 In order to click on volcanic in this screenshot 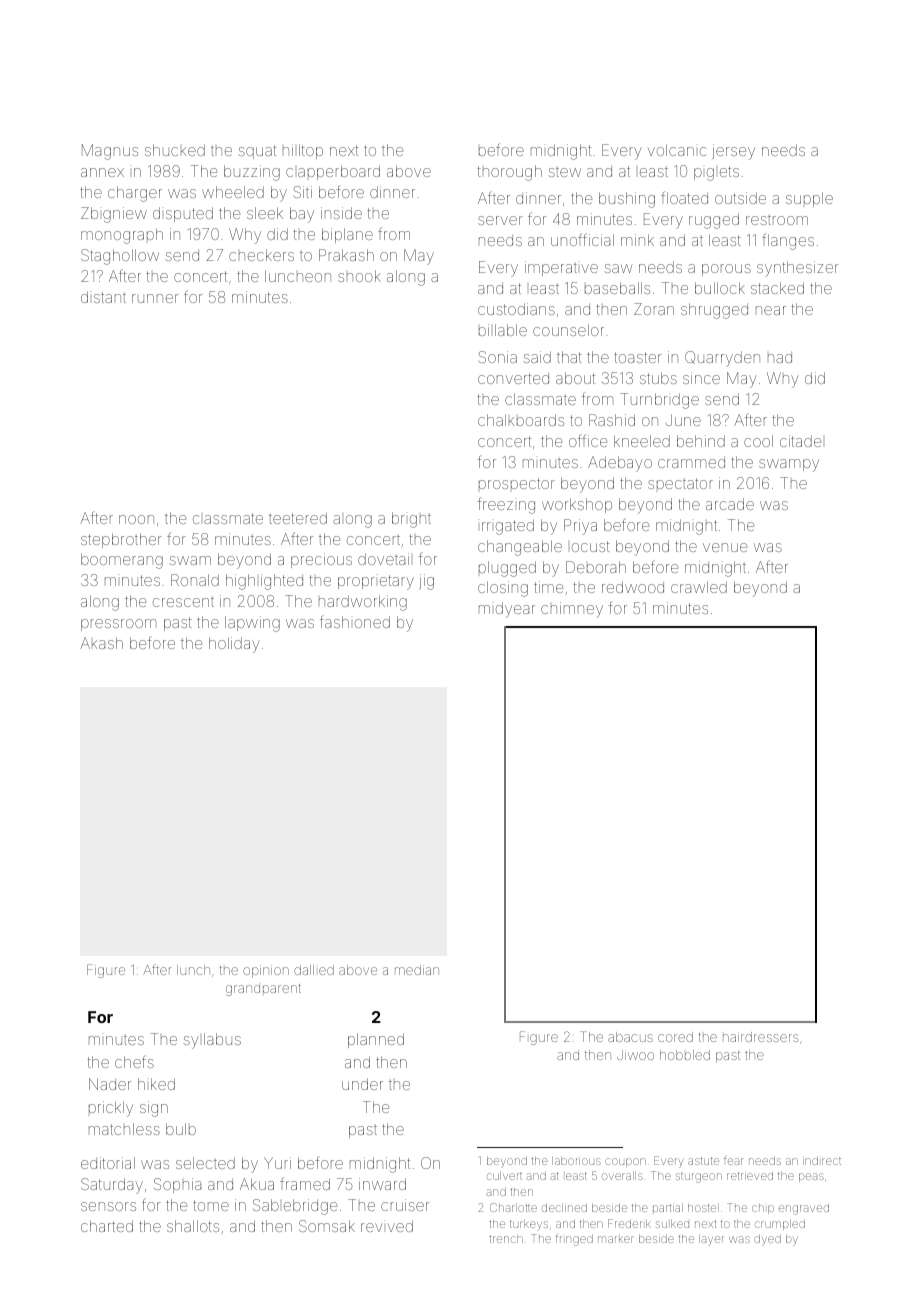, I will do `click(677, 150)`.
